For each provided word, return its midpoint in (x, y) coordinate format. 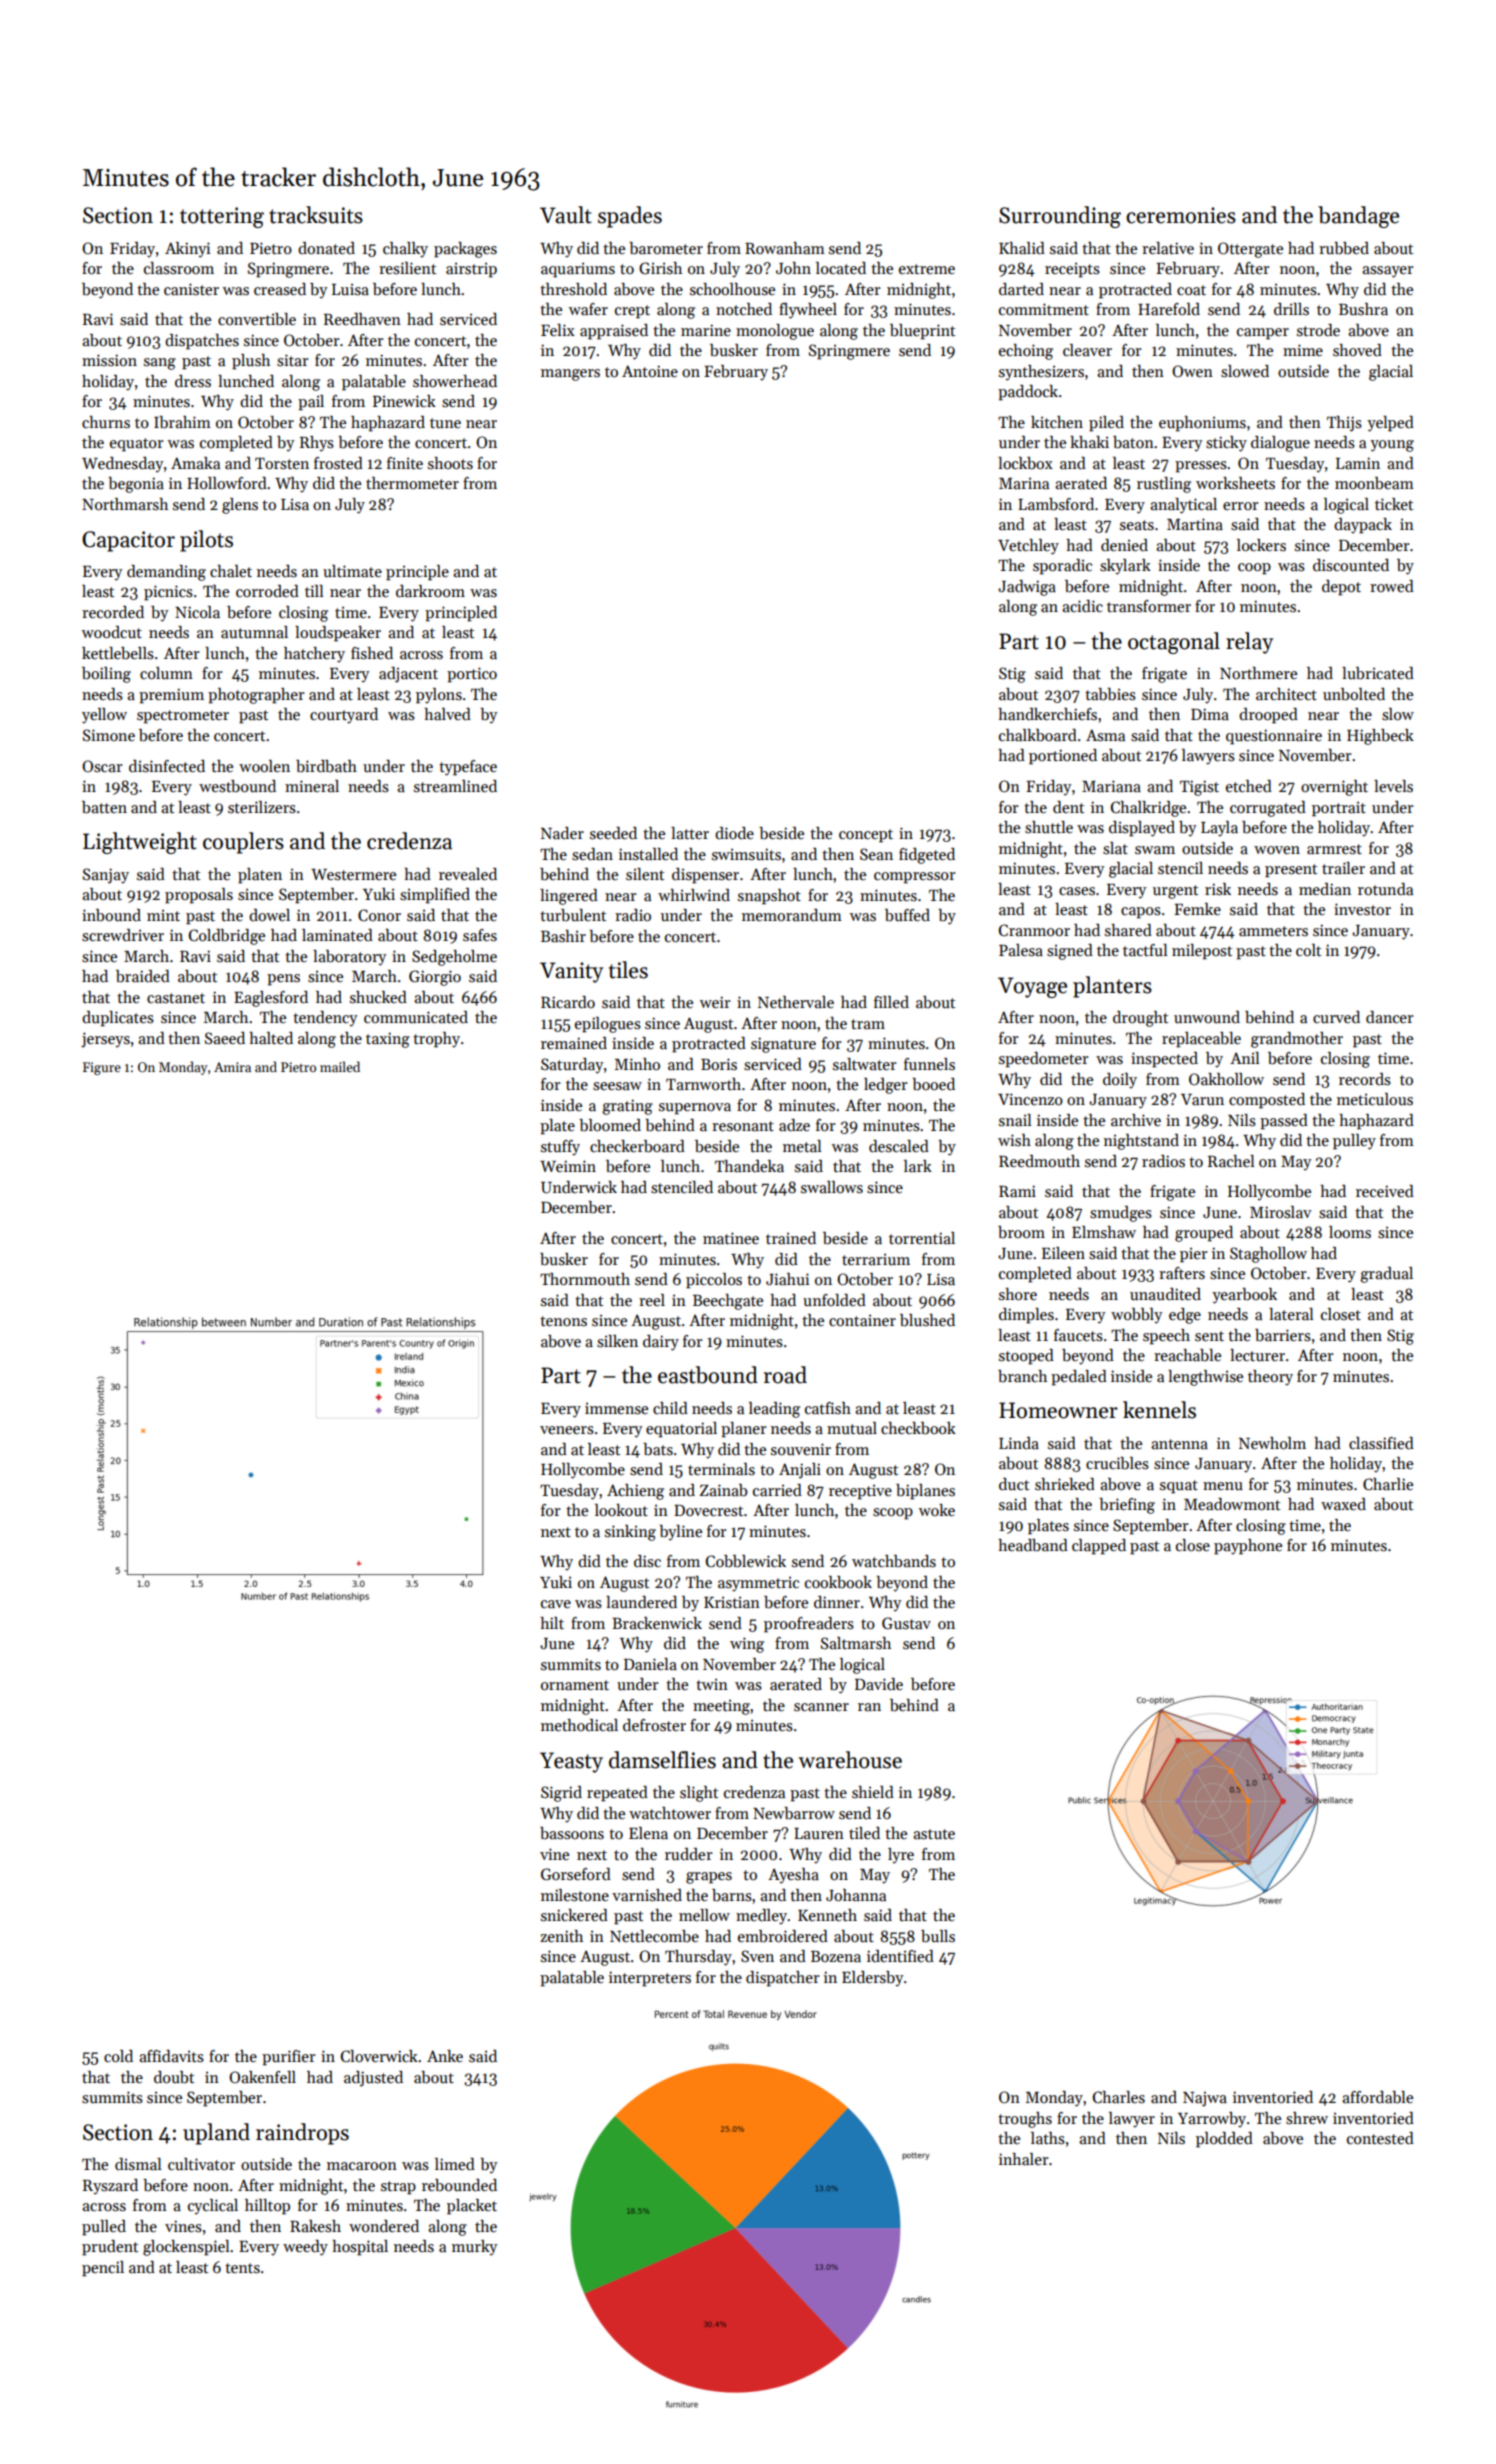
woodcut (112, 632)
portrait (1339, 809)
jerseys (105, 1040)
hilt (552, 1623)
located (841, 268)
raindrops (302, 2134)
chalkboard (1038, 735)
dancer (1390, 1017)
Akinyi (187, 250)
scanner (821, 1707)
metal (802, 1146)
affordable (1377, 2097)
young (1392, 446)
